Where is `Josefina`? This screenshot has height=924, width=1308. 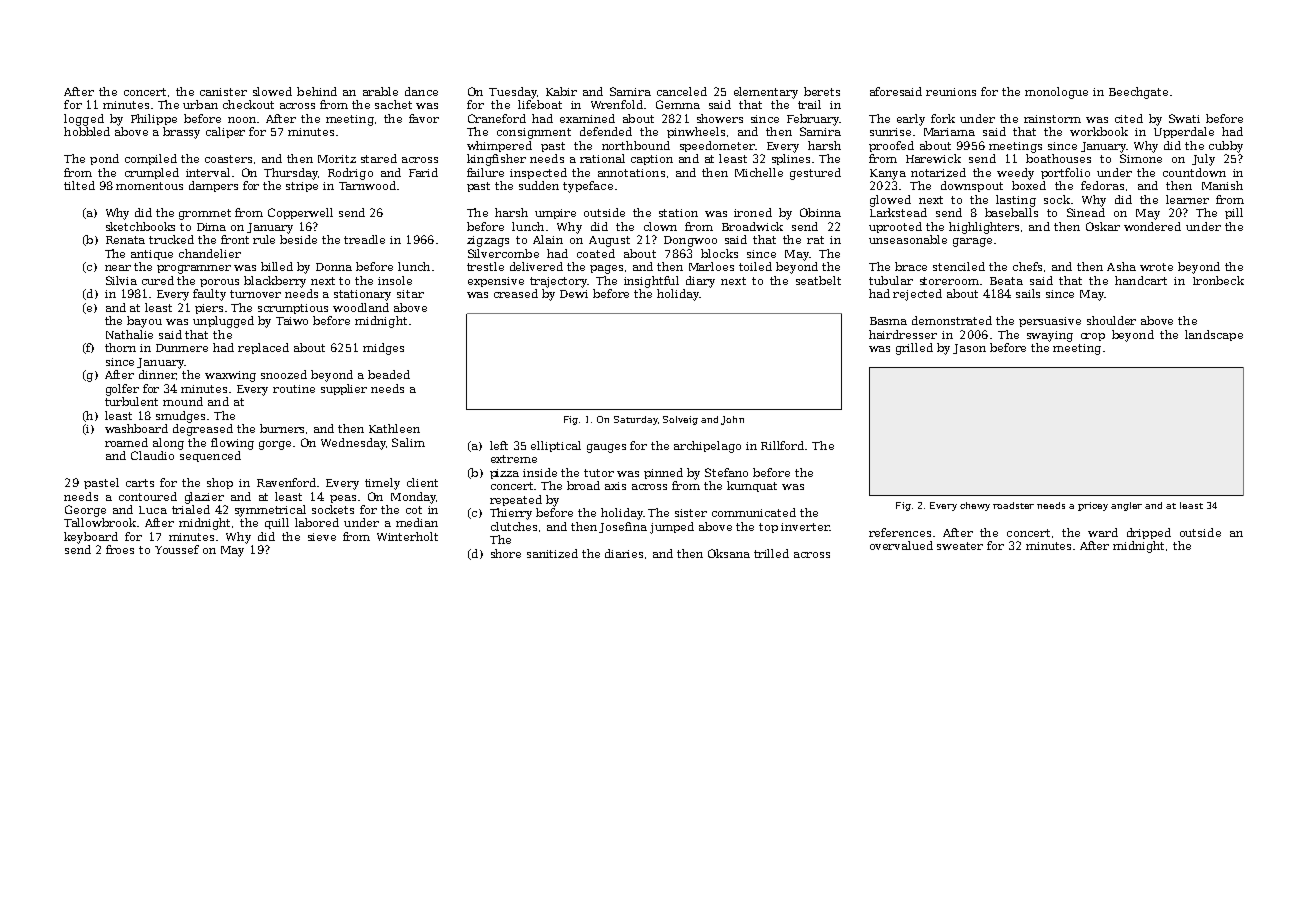
Josefina is located at coordinates (623, 527).
